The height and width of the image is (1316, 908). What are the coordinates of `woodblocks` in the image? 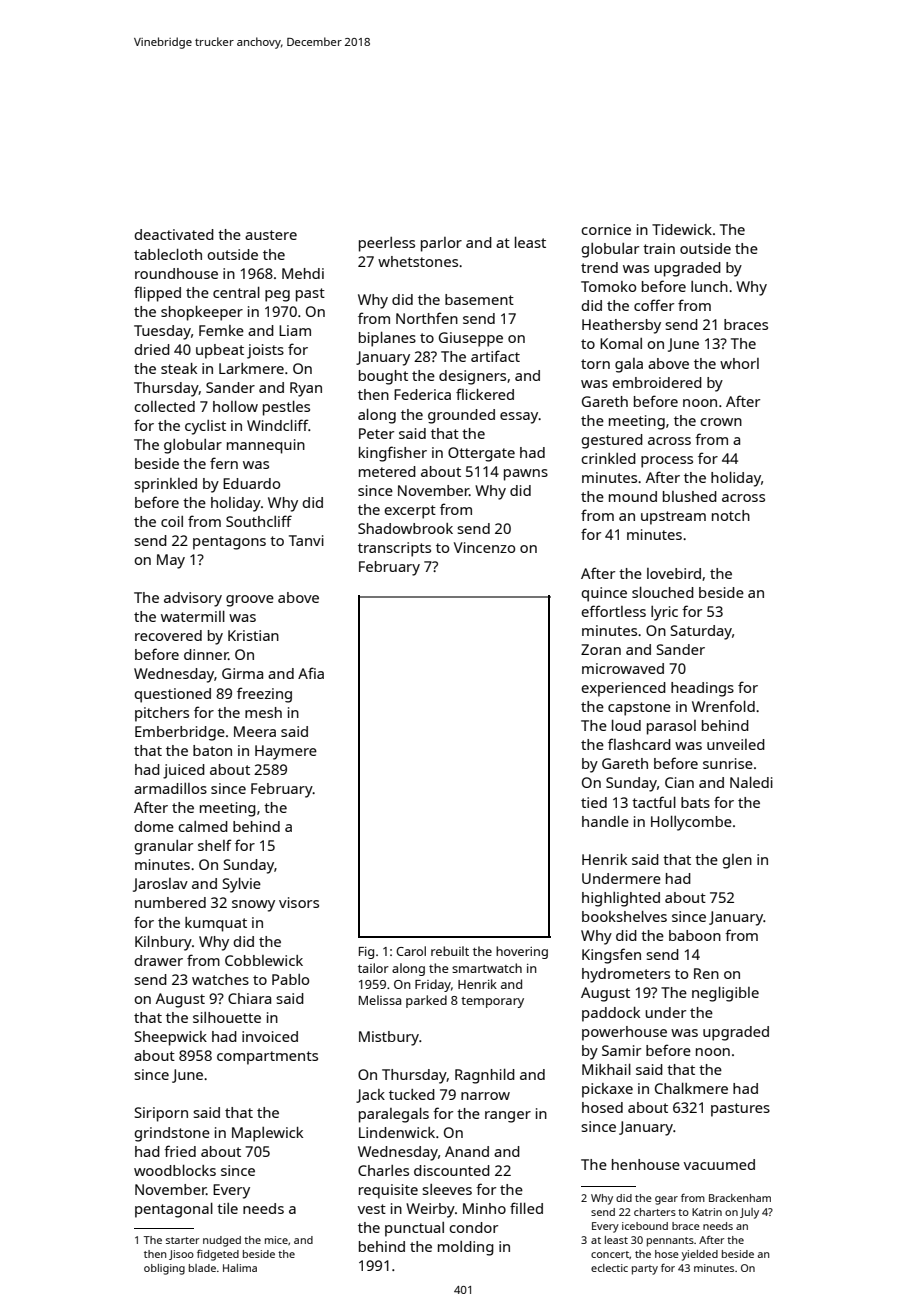 It's located at (175, 1170).
